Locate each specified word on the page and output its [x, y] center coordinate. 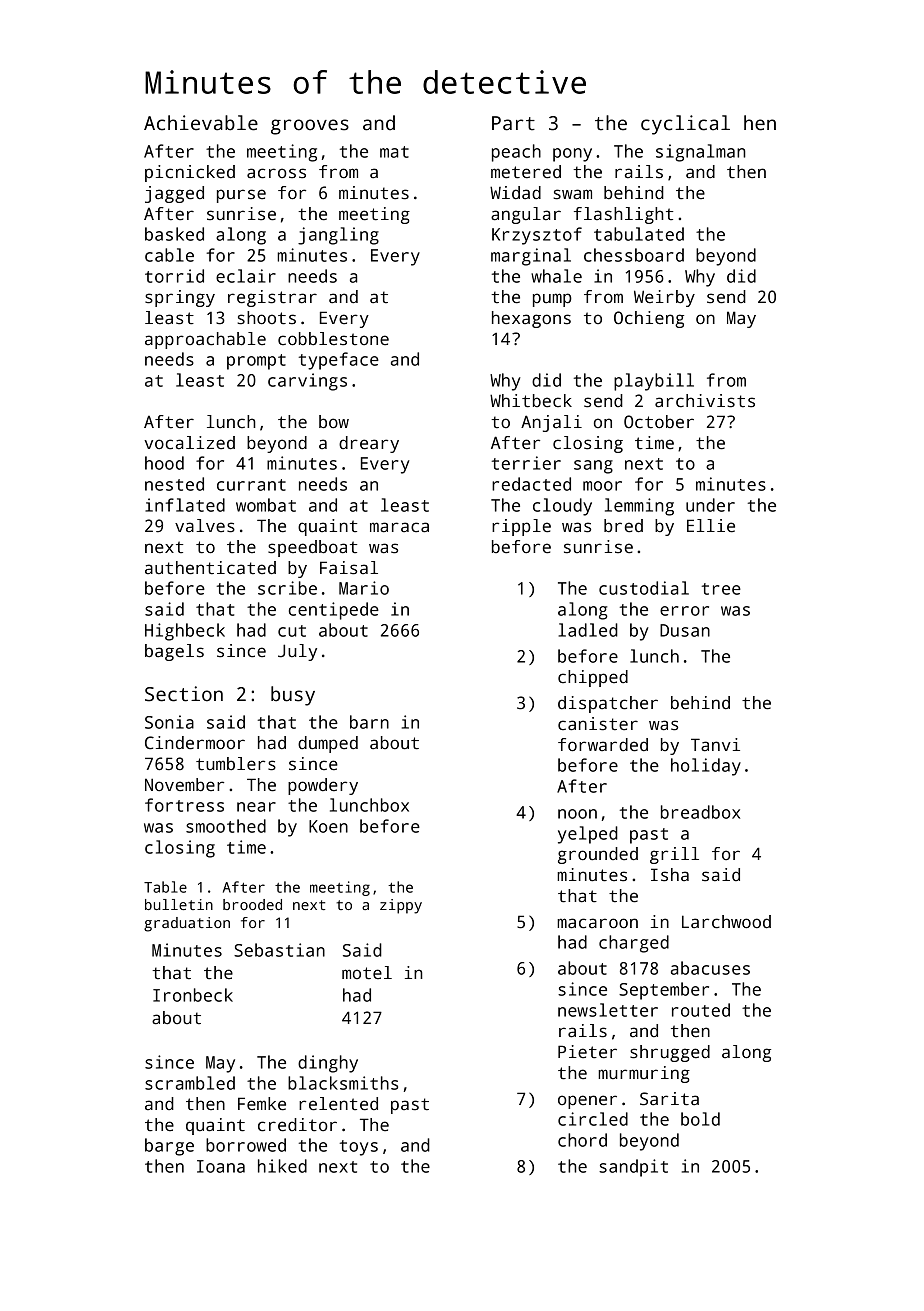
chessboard [634, 255]
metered [526, 172]
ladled [588, 630]
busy [293, 696]
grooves [310, 127]
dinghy [328, 1064]
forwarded [603, 745]
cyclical [685, 125]
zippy [401, 906]
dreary [369, 444]
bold [700, 1119]
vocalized [189, 443]
